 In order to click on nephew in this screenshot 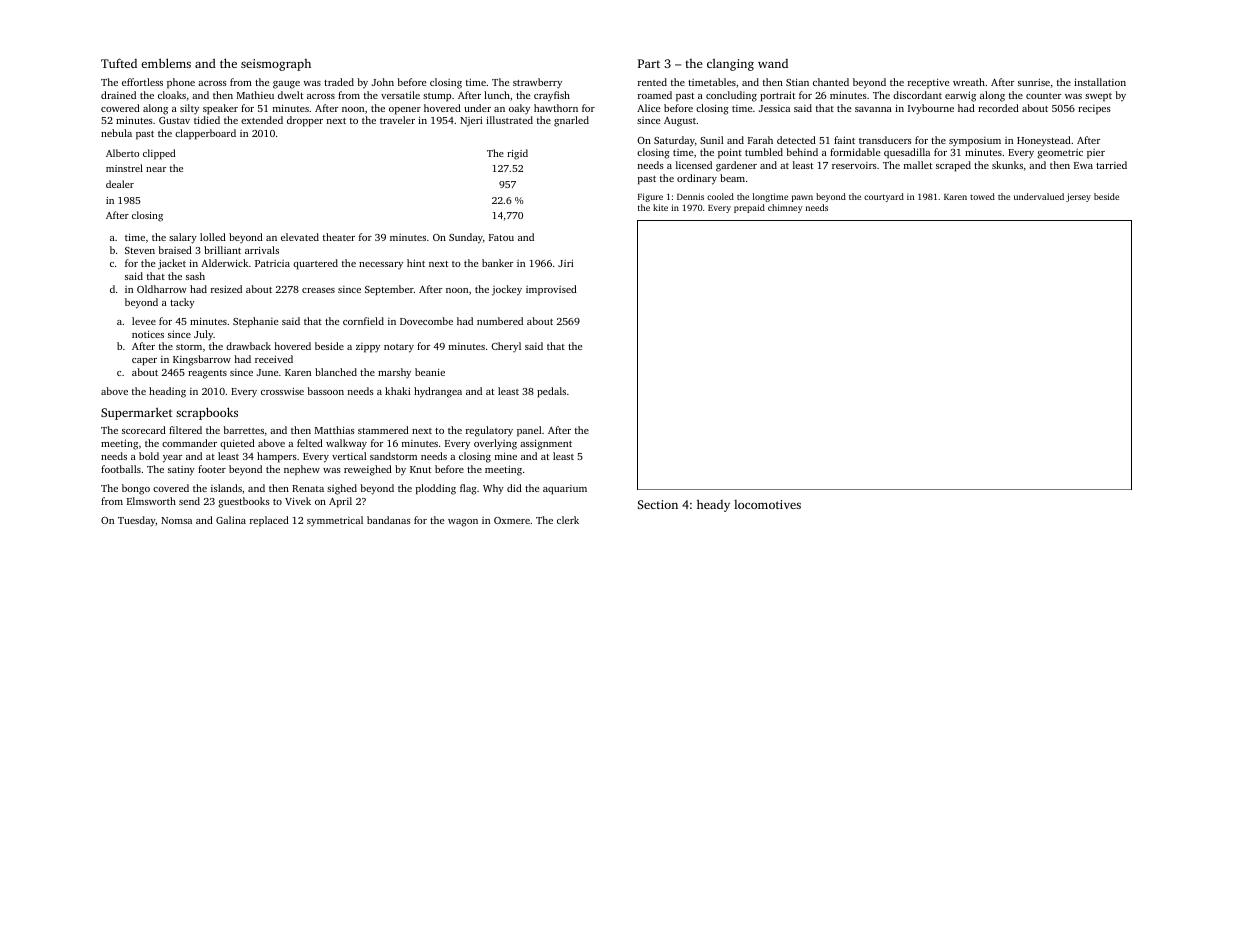, I will do `click(302, 470)`.
